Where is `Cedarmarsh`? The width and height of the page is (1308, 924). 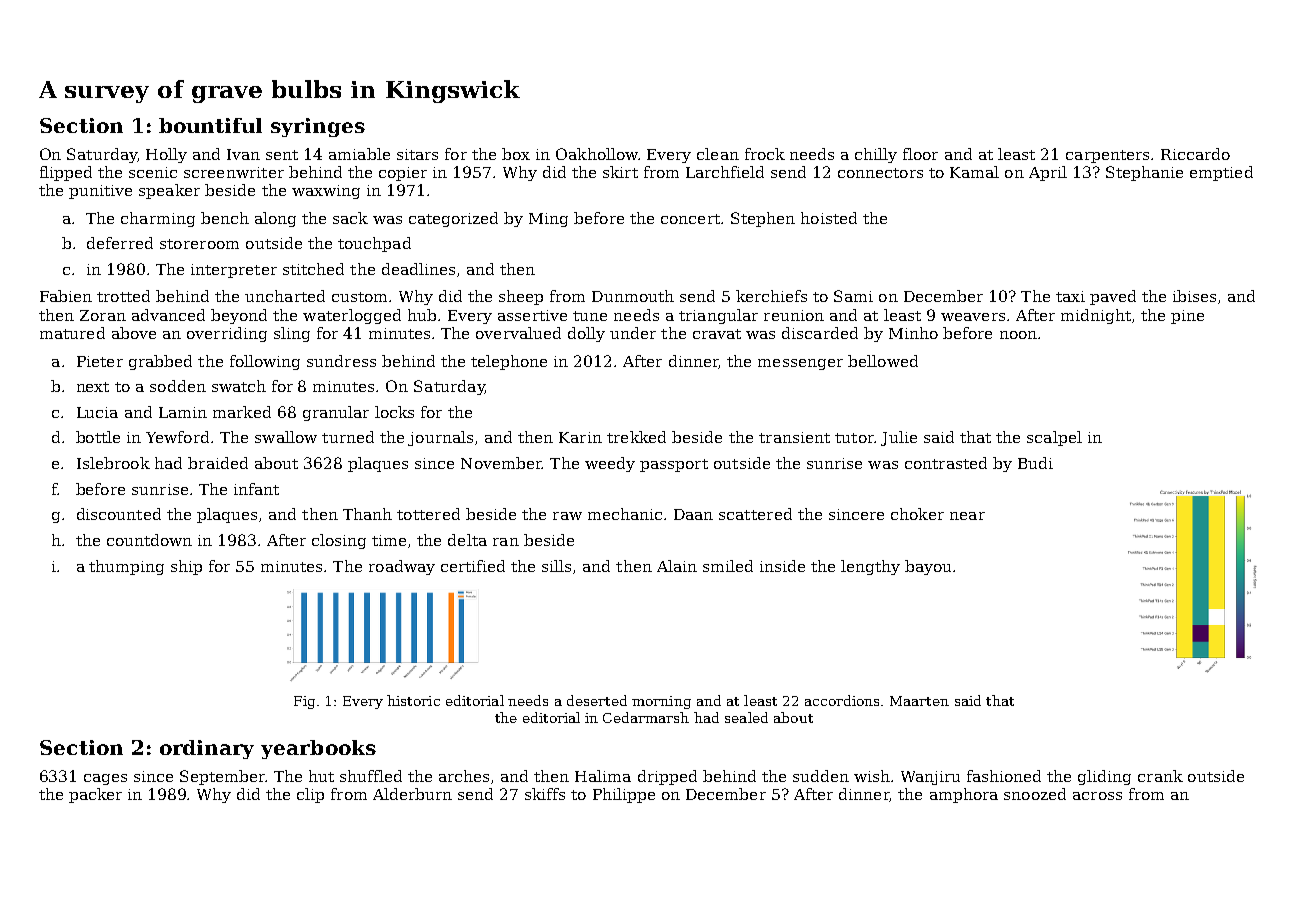
Cedarmarsh is located at coordinates (646, 717).
